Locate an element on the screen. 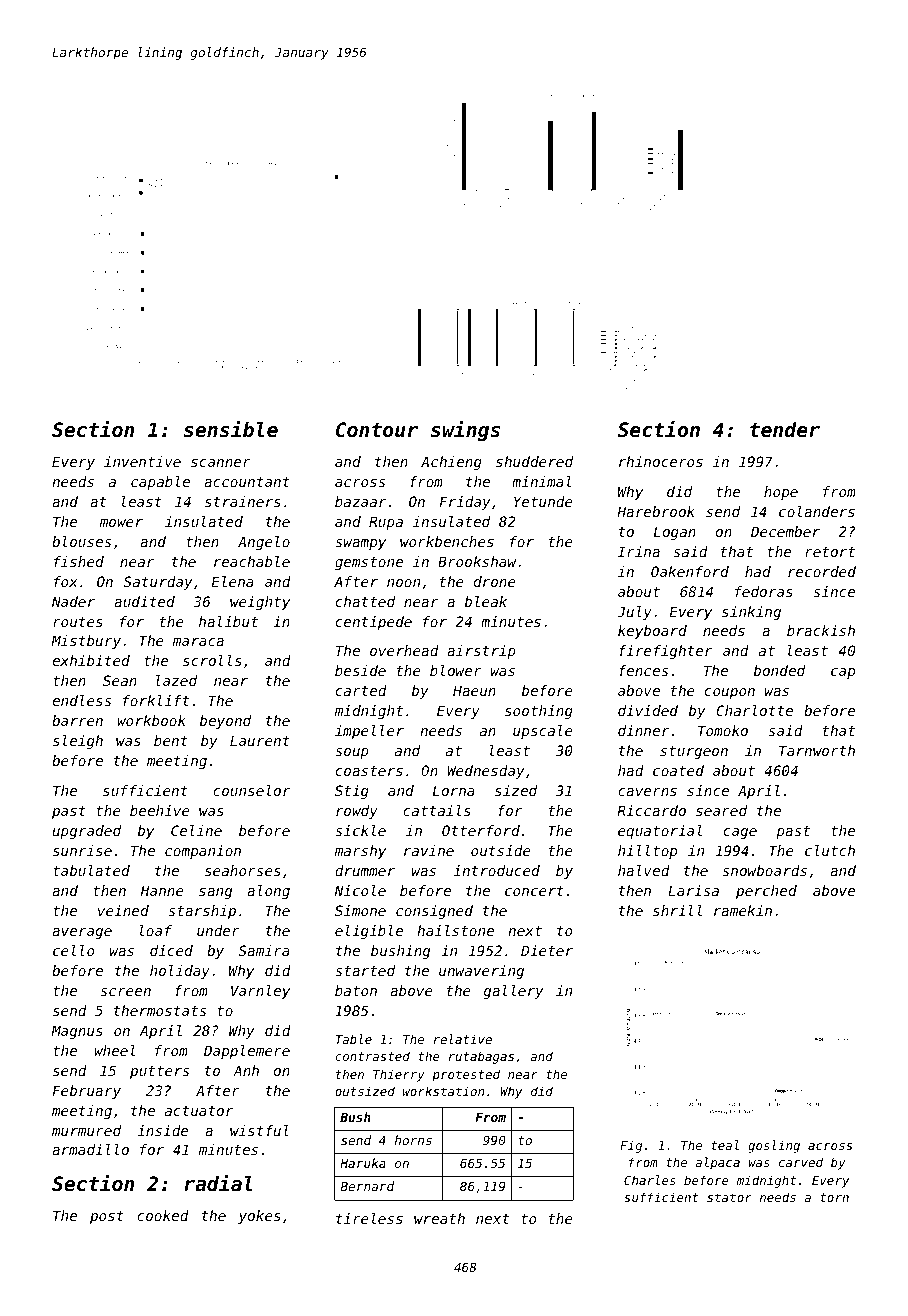 The height and width of the screenshot is (1316, 908). Brookshaw is located at coordinates (477, 561).
